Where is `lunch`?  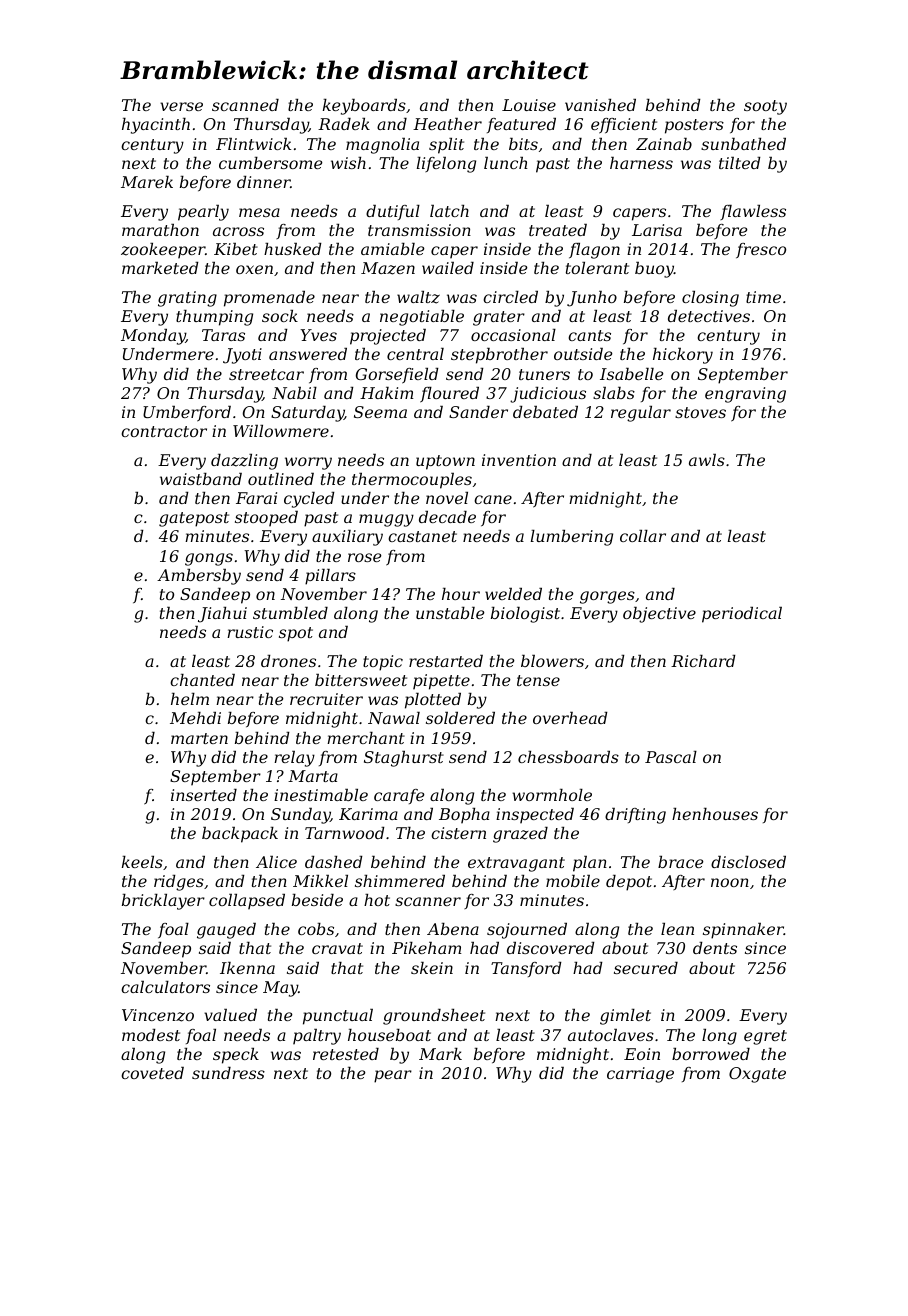
lunch is located at coordinates (506, 163).
